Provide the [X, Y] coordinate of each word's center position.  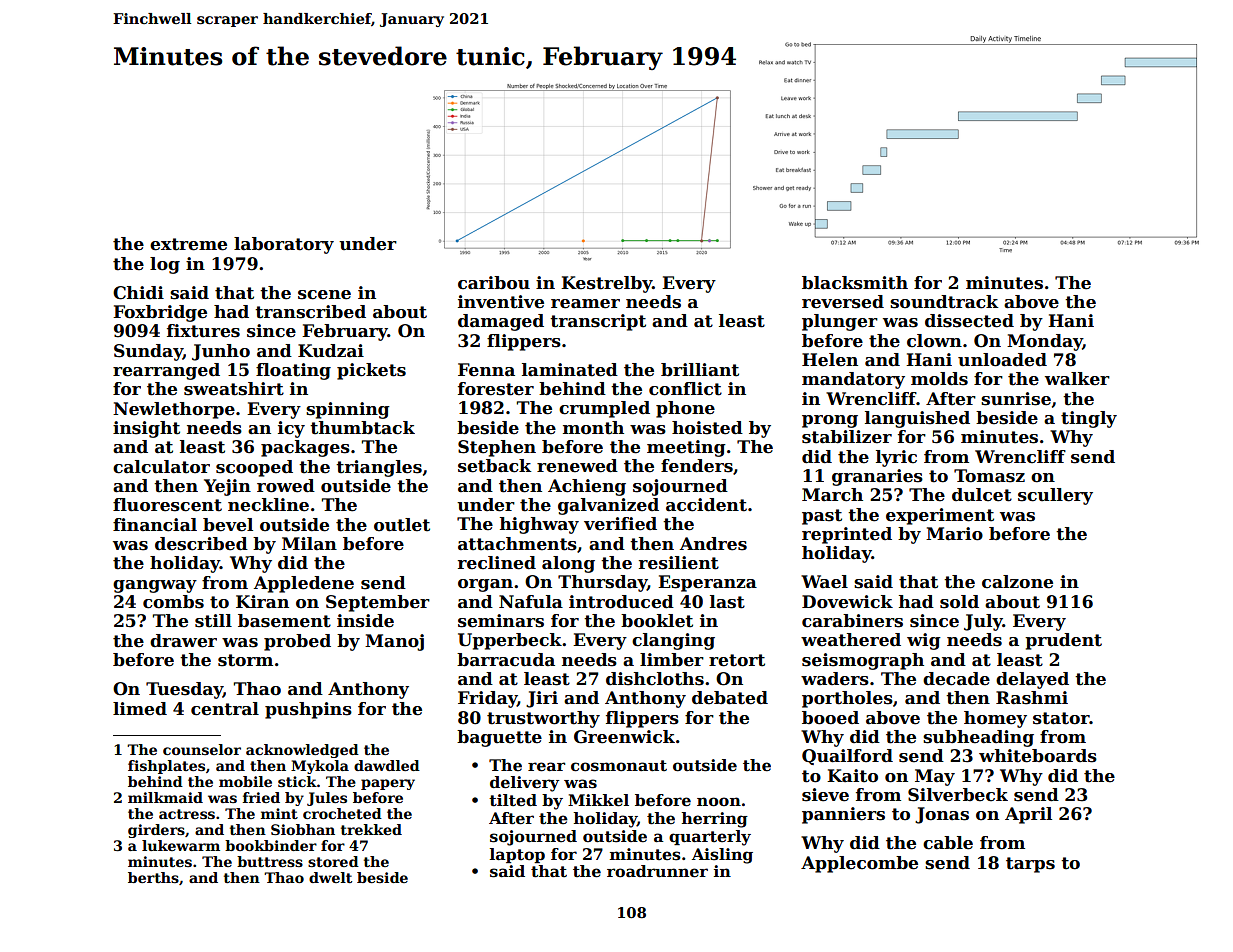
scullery [1055, 496]
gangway [155, 586]
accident [706, 505]
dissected [969, 321]
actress [187, 814]
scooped [254, 468]
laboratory [284, 245]
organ [485, 585]
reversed [843, 302]
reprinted [847, 535]
